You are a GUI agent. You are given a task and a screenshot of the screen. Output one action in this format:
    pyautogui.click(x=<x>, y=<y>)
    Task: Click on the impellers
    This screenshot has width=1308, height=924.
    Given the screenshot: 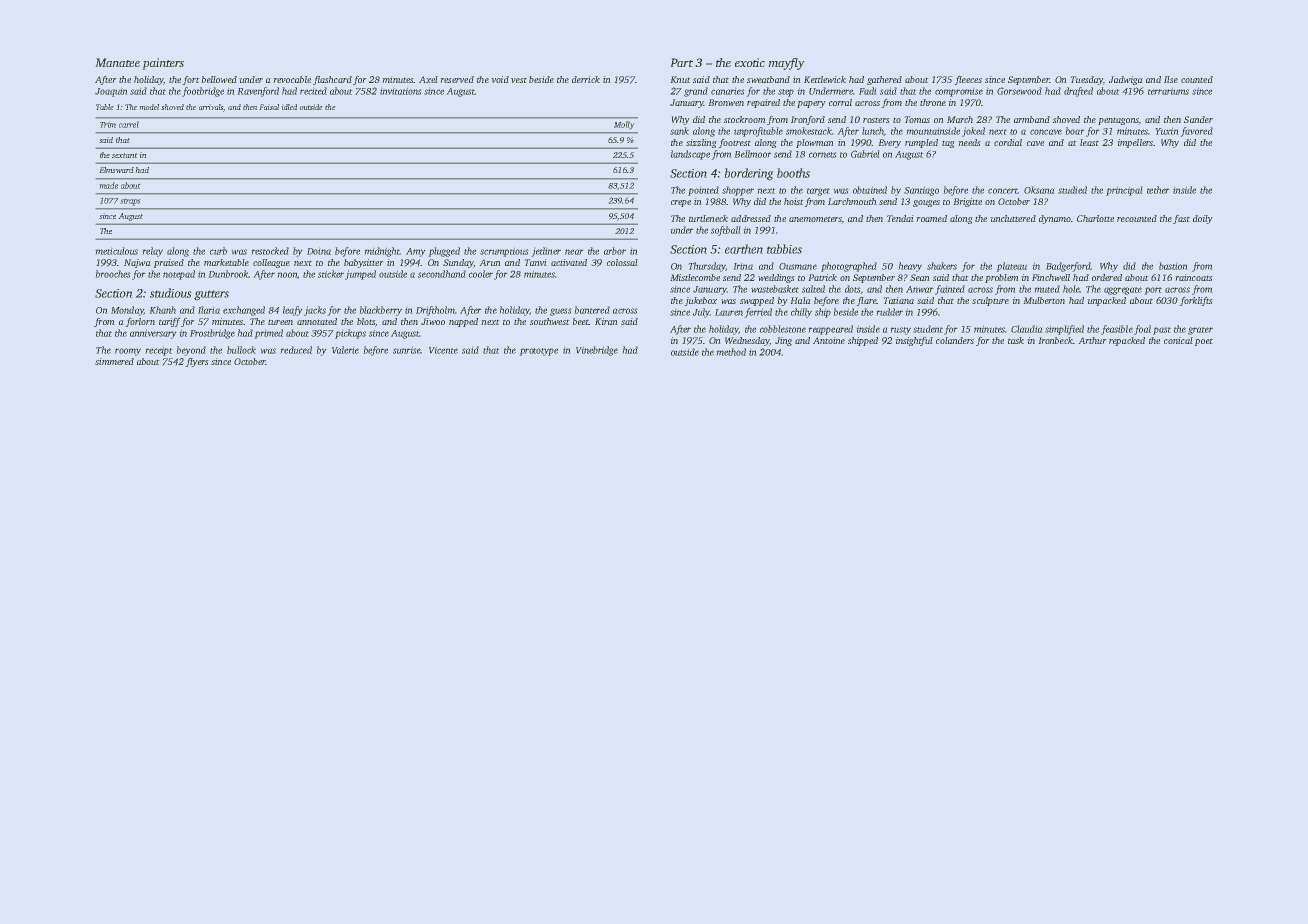 What is the action you would take?
    pyautogui.click(x=1135, y=143)
